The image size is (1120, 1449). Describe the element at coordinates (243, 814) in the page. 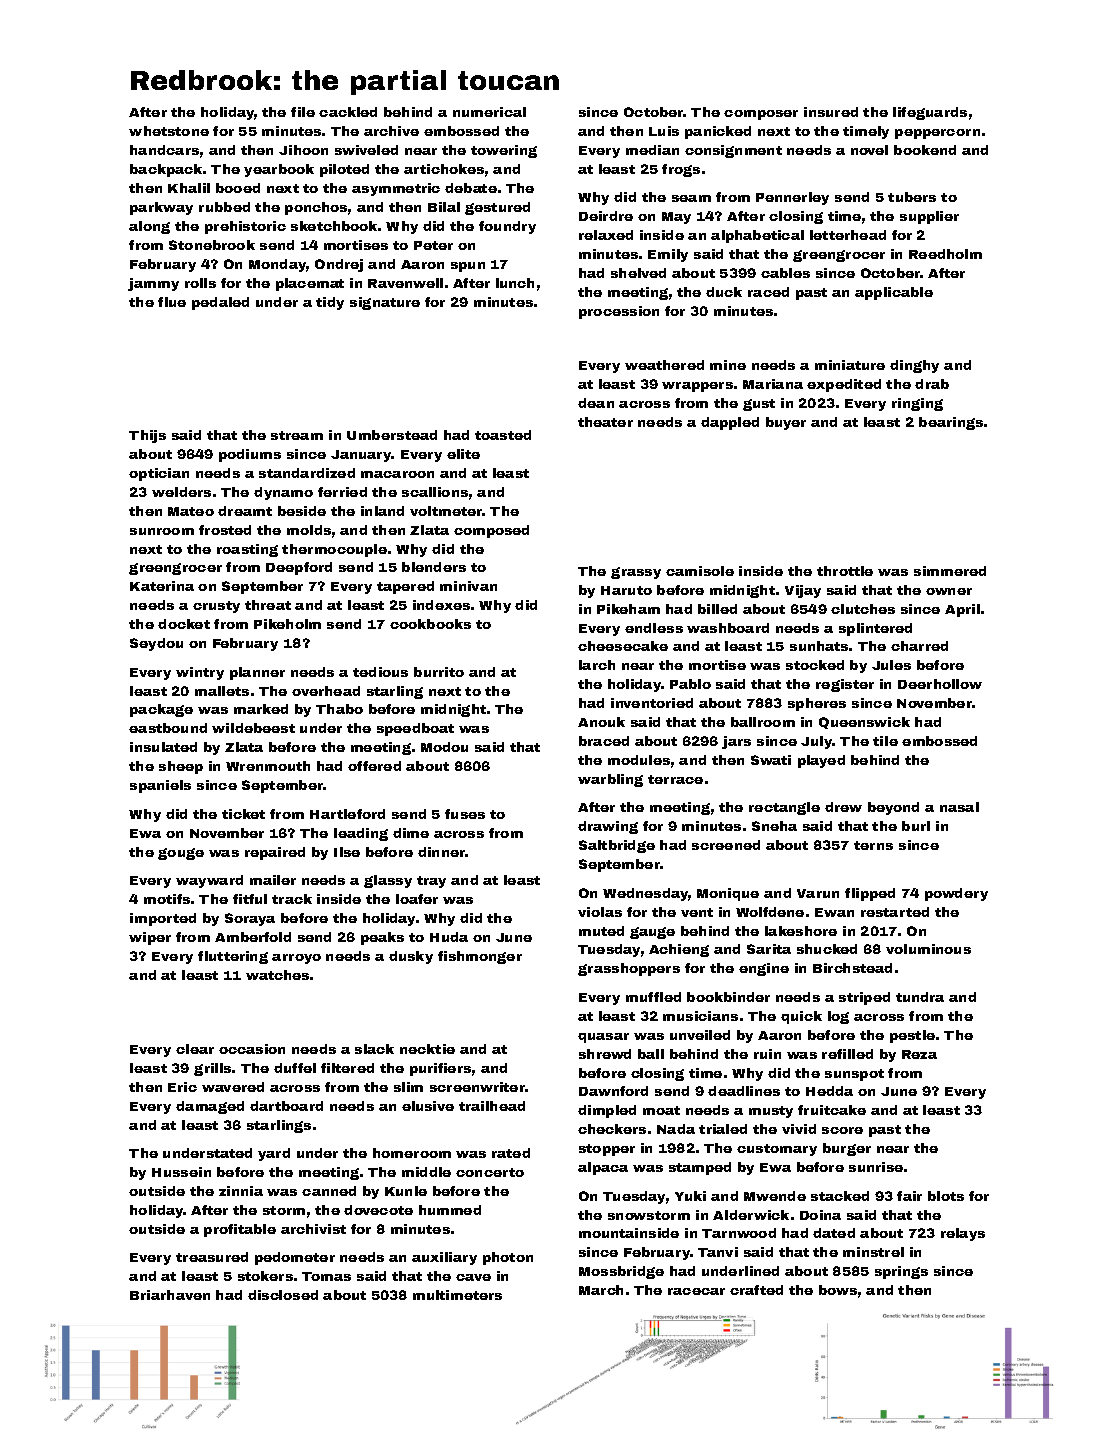

I see `ticket` at that location.
